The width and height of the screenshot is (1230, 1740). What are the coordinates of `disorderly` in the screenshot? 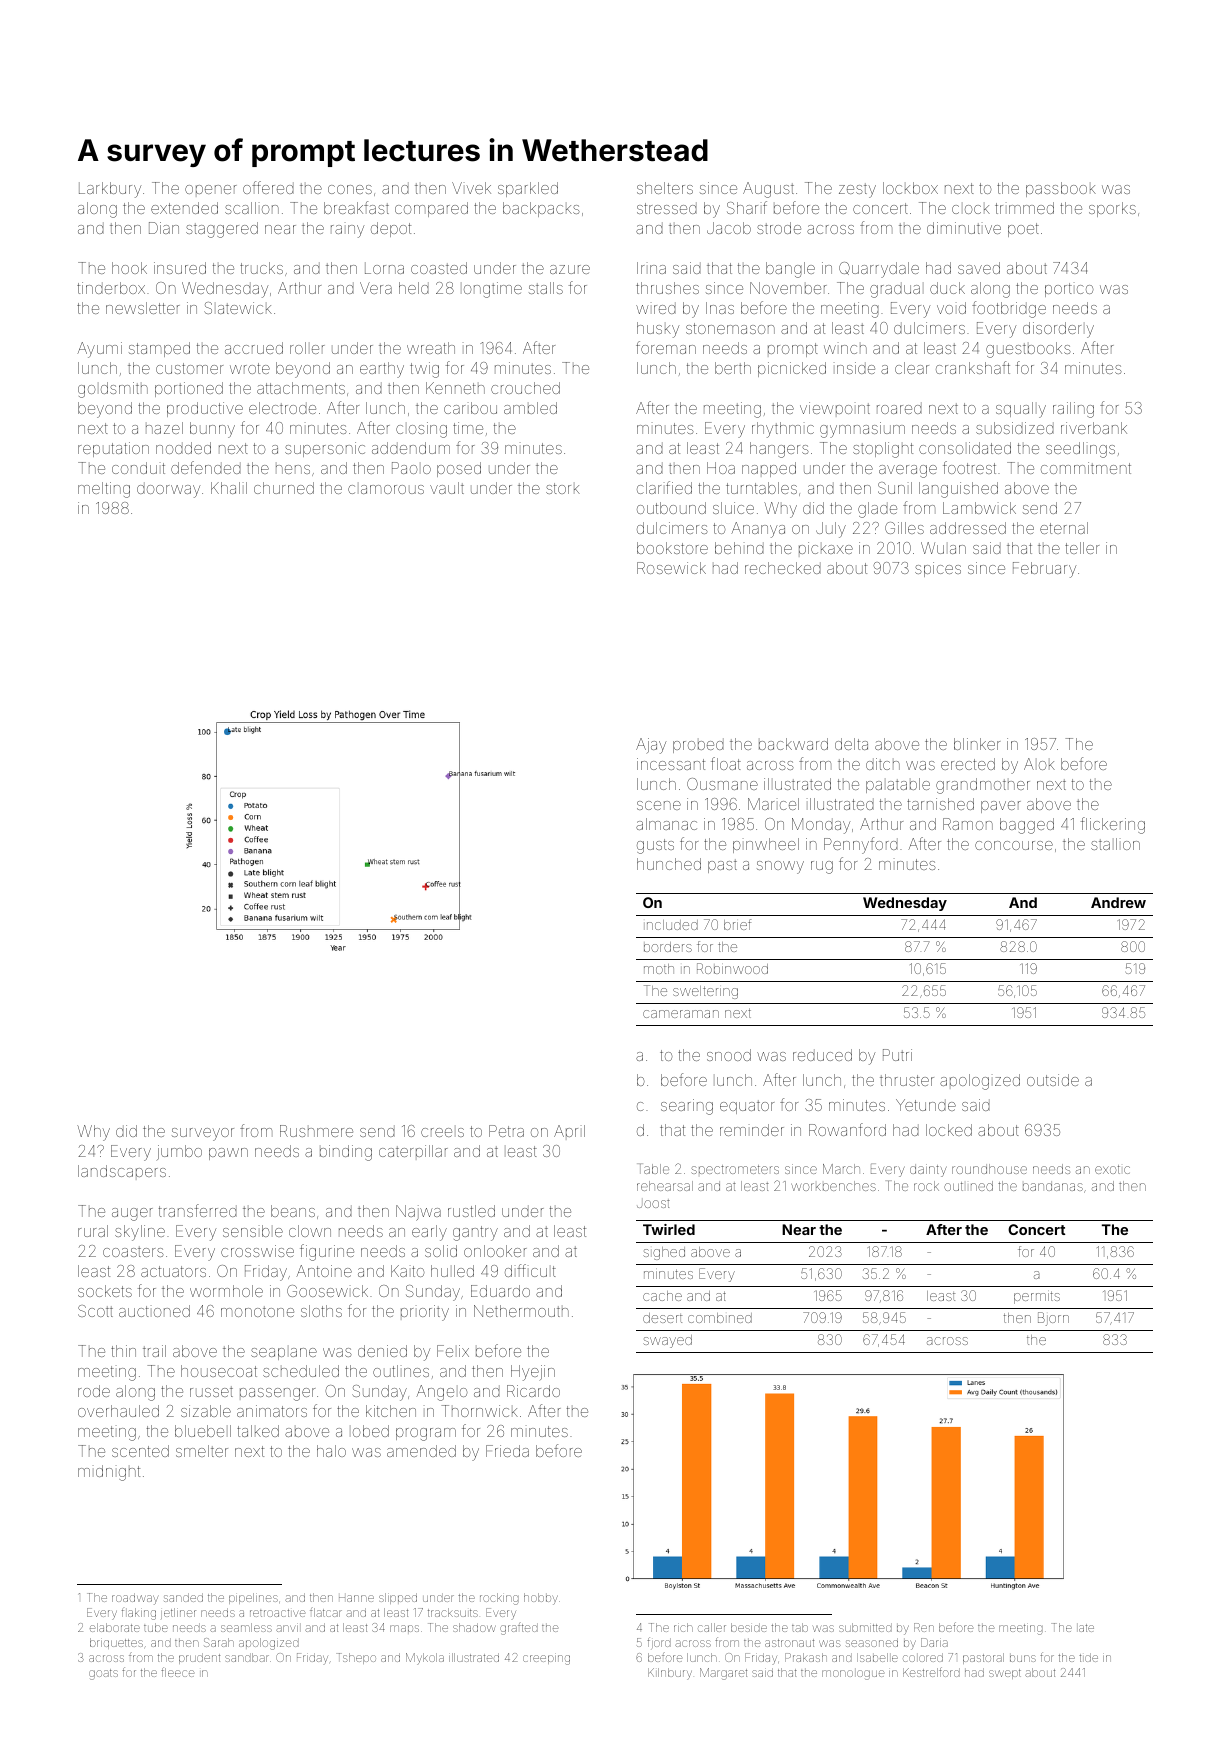 It's located at (1058, 330).
